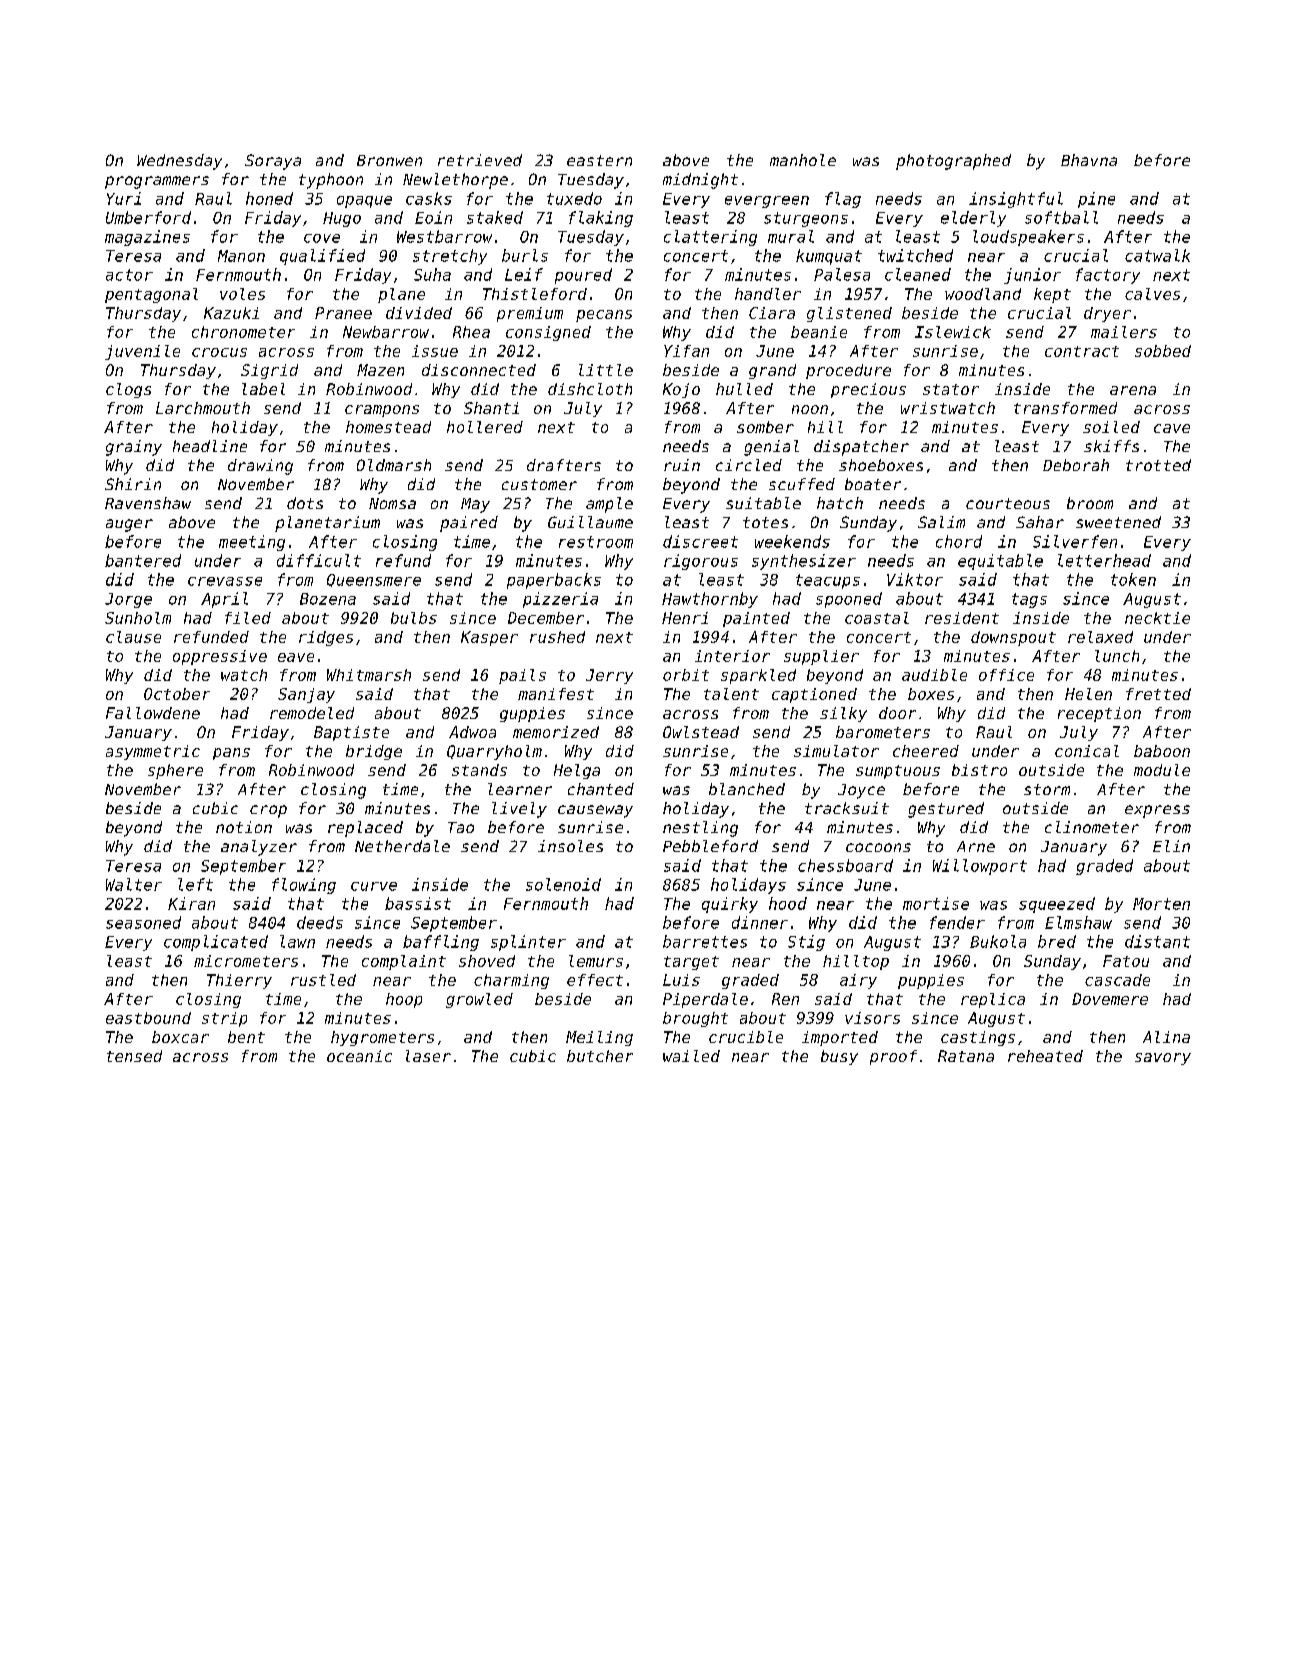 Image resolution: width=1296 pixels, height=1677 pixels. Describe the element at coordinates (973, 219) in the screenshot. I see `elderly` at that location.
